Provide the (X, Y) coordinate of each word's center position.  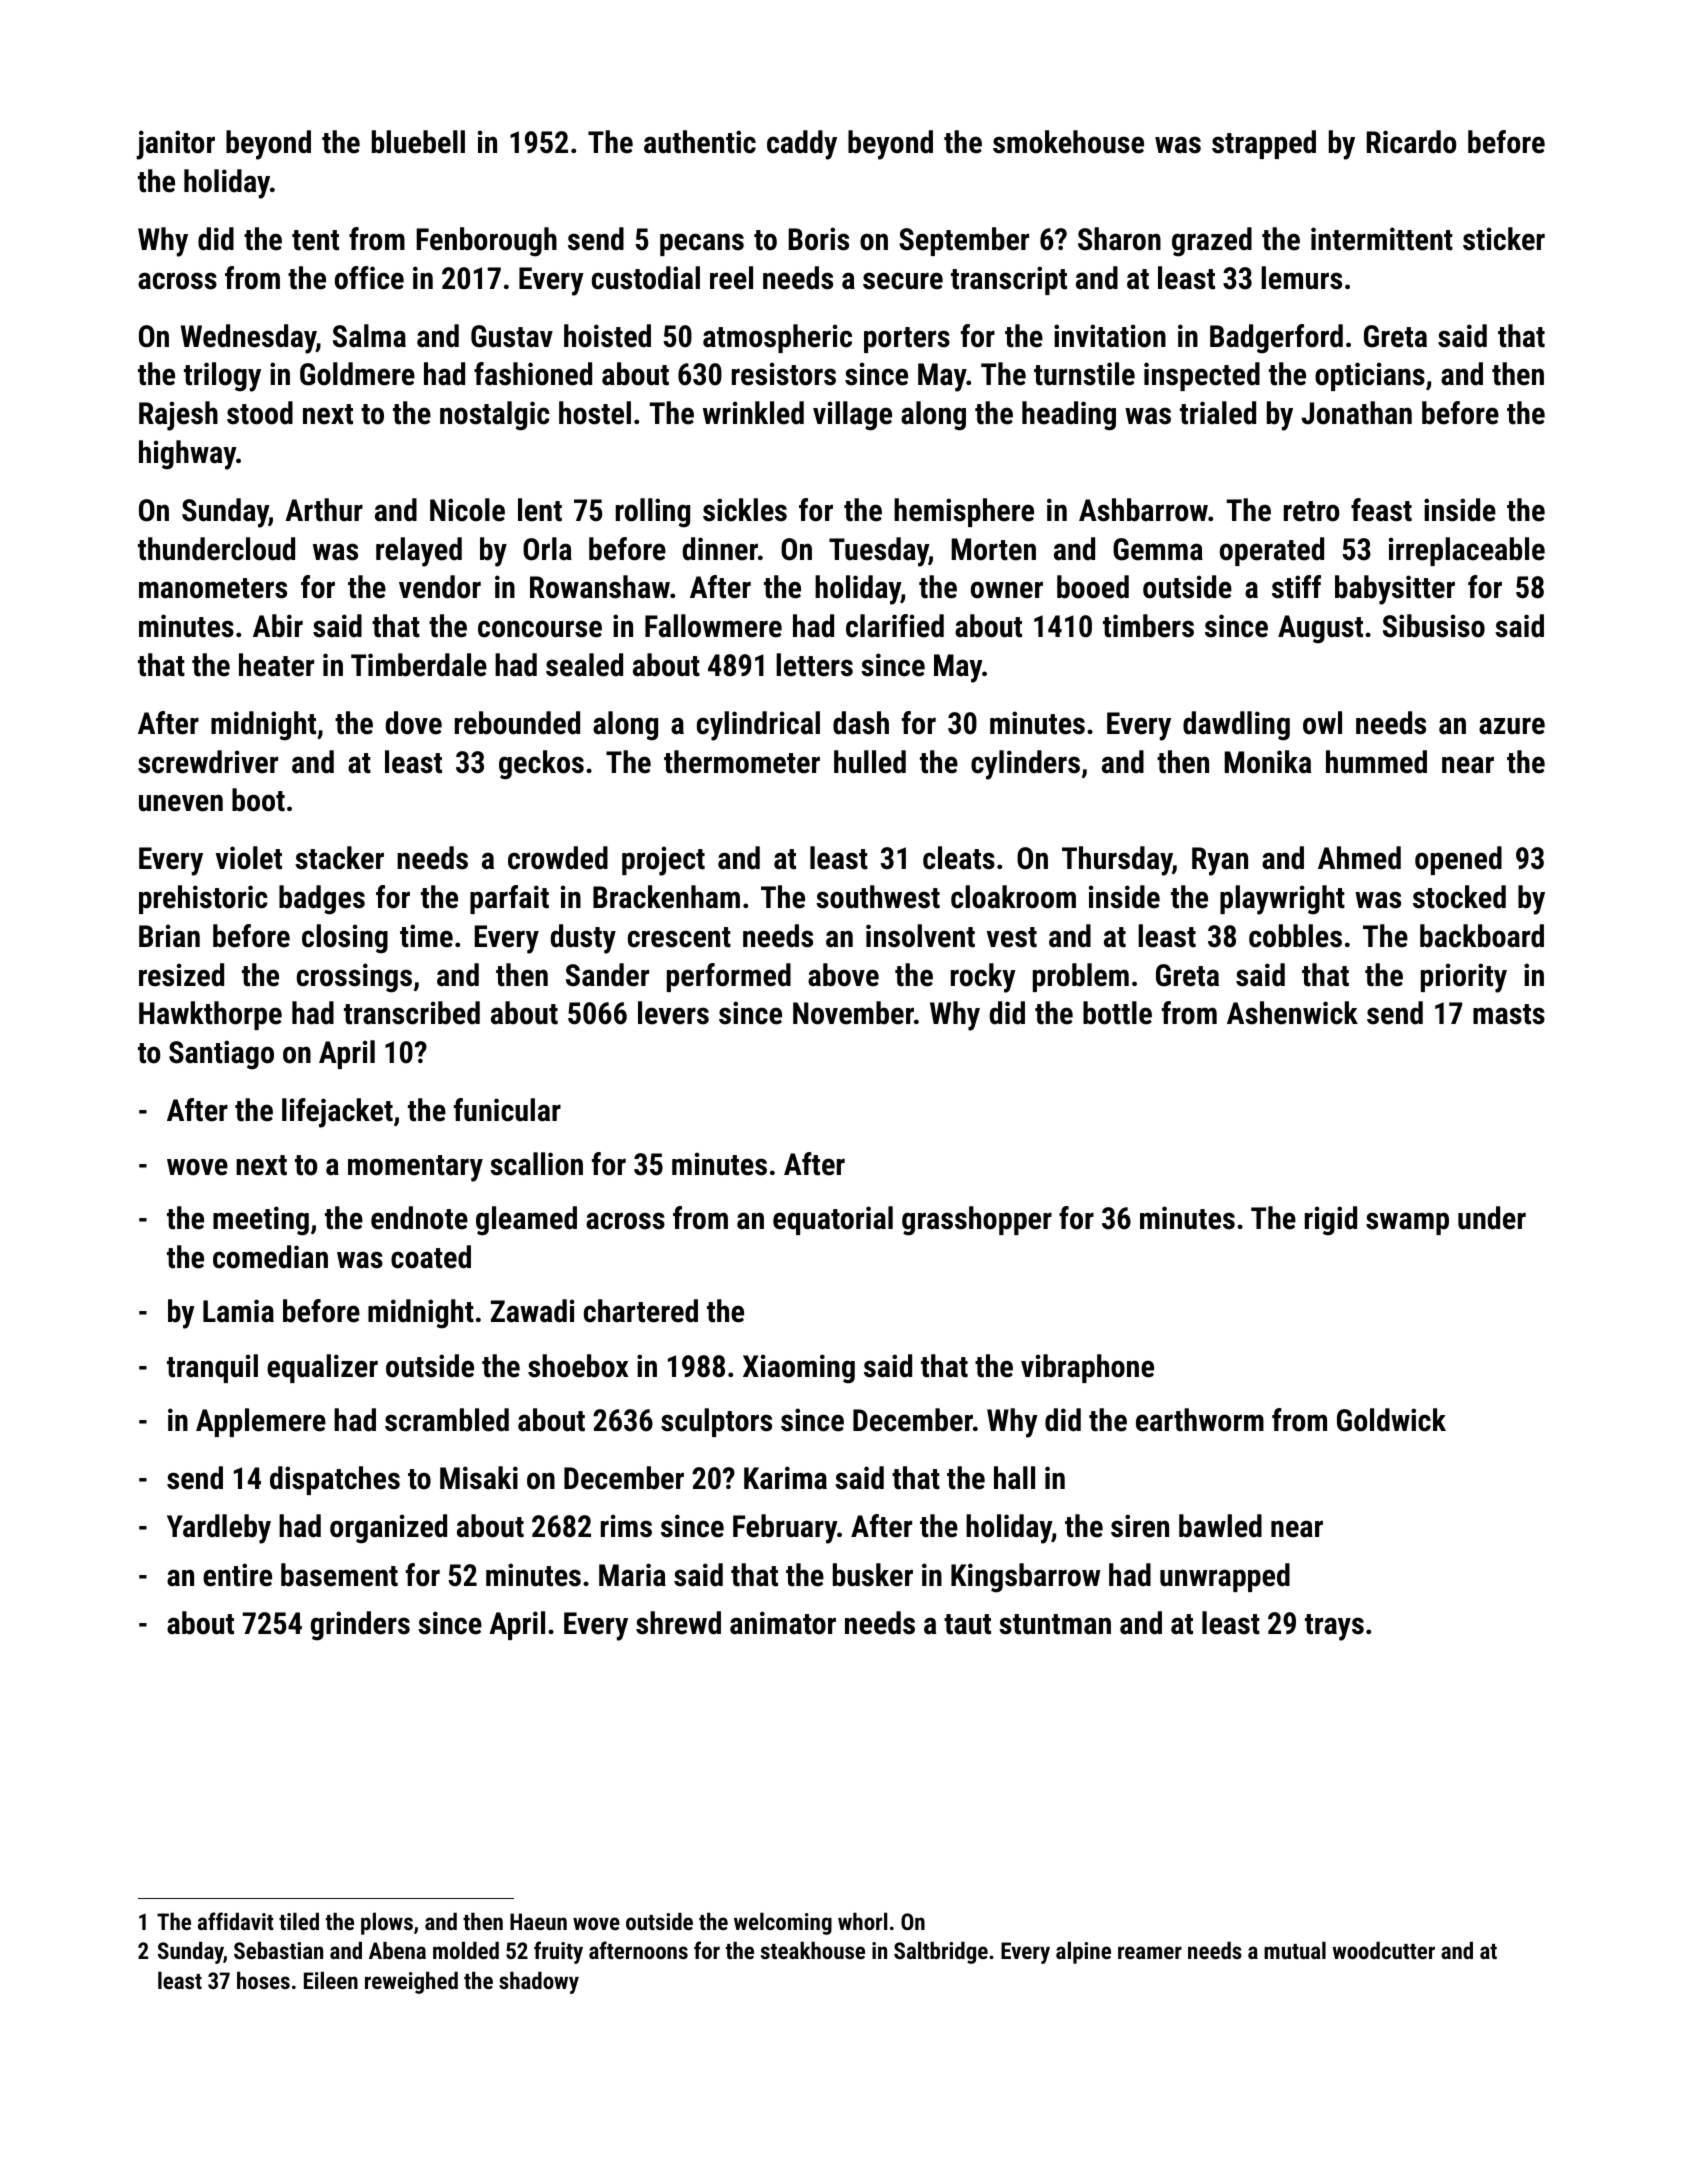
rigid (1331, 1221)
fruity (558, 1952)
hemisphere (964, 512)
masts (1509, 1014)
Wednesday (248, 339)
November (853, 1013)
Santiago (221, 1055)
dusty (583, 939)
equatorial (833, 1220)
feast (1381, 510)
